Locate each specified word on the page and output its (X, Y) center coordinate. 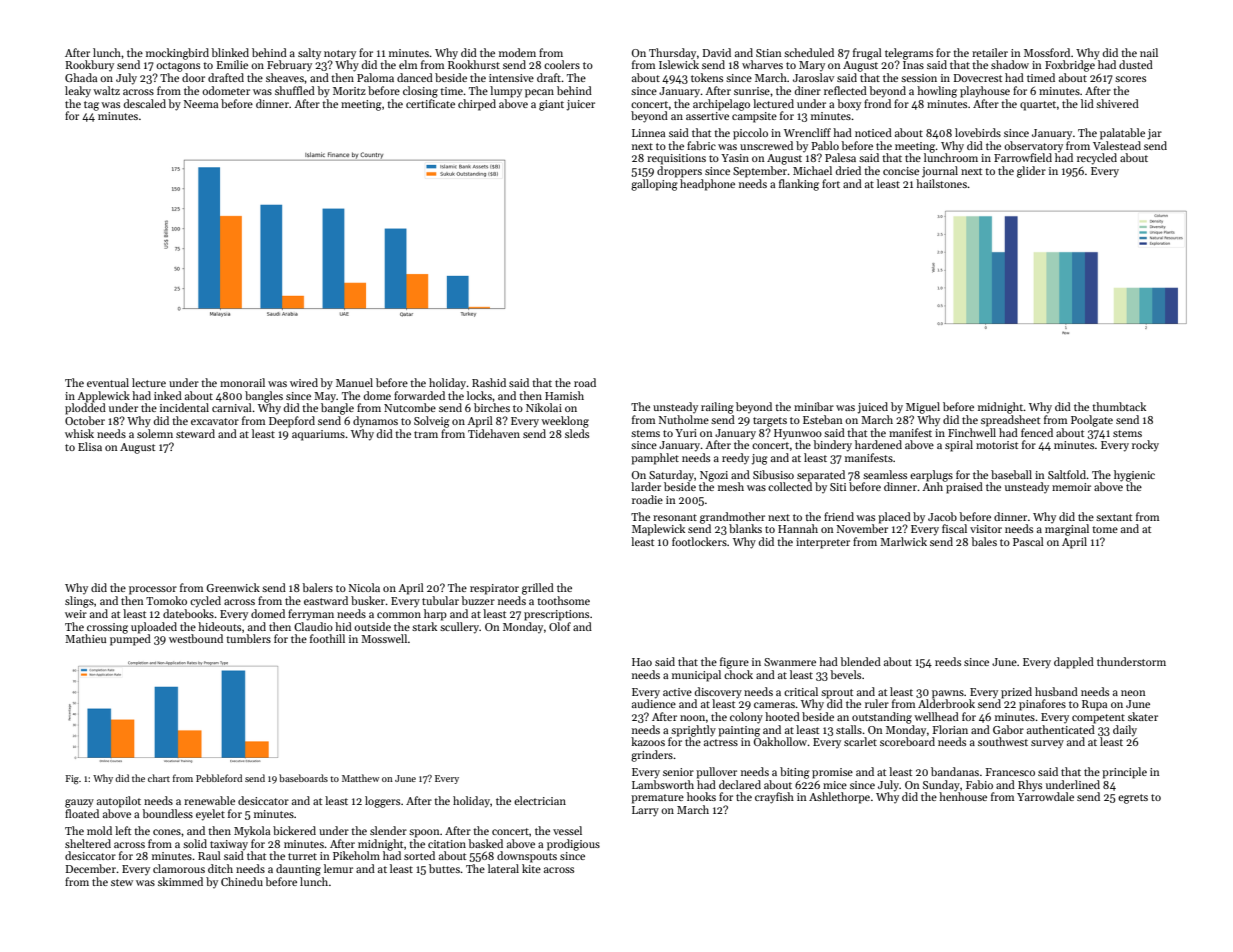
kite (531, 868)
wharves (762, 64)
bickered (294, 830)
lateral (503, 868)
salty (309, 53)
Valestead (1117, 145)
